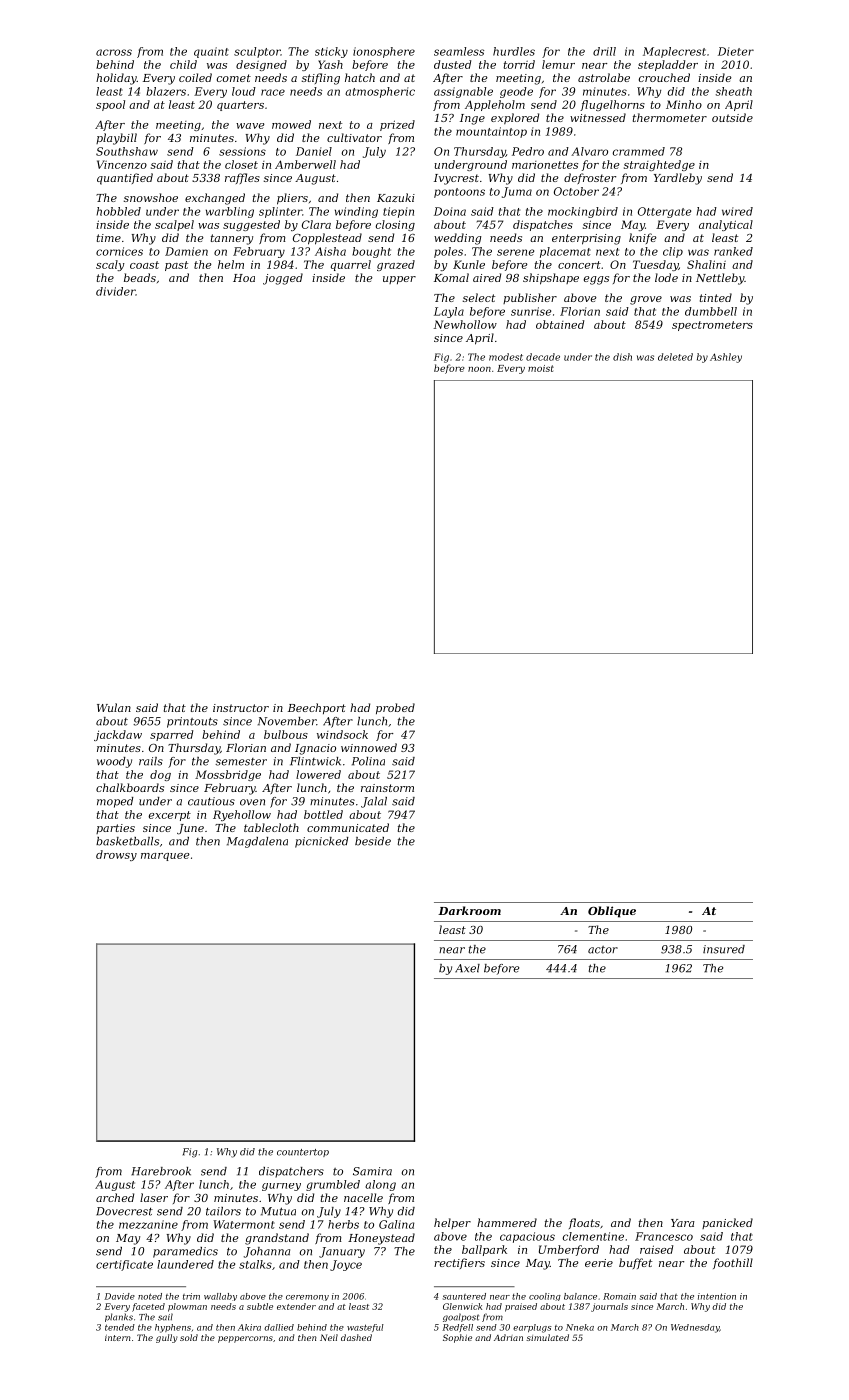  Describe the element at coordinates (148, 1224) in the screenshot. I see `mezzanine` at that location.
